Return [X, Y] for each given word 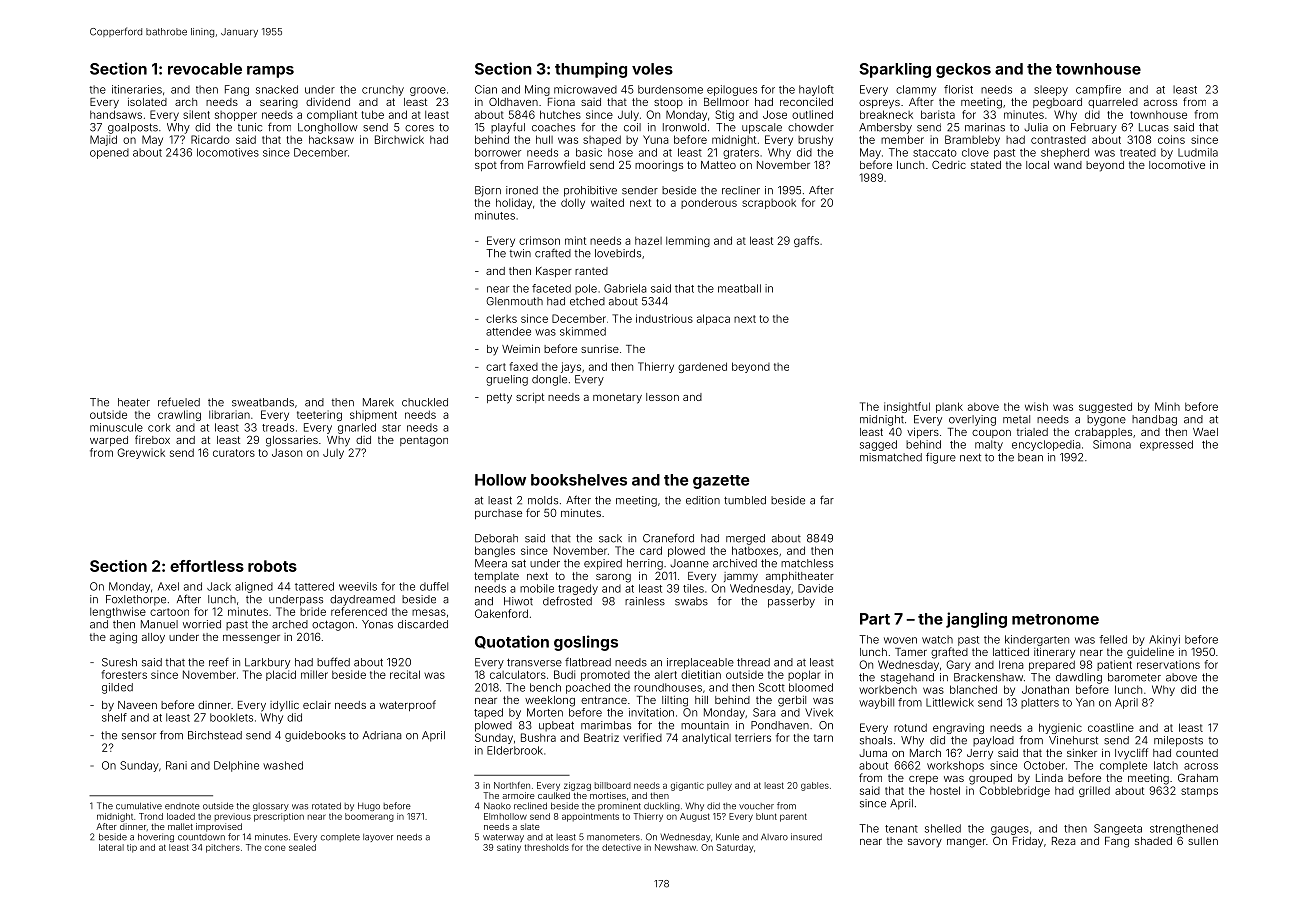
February [1094, 128]
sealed [302, 847]
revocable [205, 69]
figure [941, 458]
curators [234, 453]
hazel [648, 241]
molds [543, 500]
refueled [179, 402]
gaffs [806, 241]
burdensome [670, 89]
